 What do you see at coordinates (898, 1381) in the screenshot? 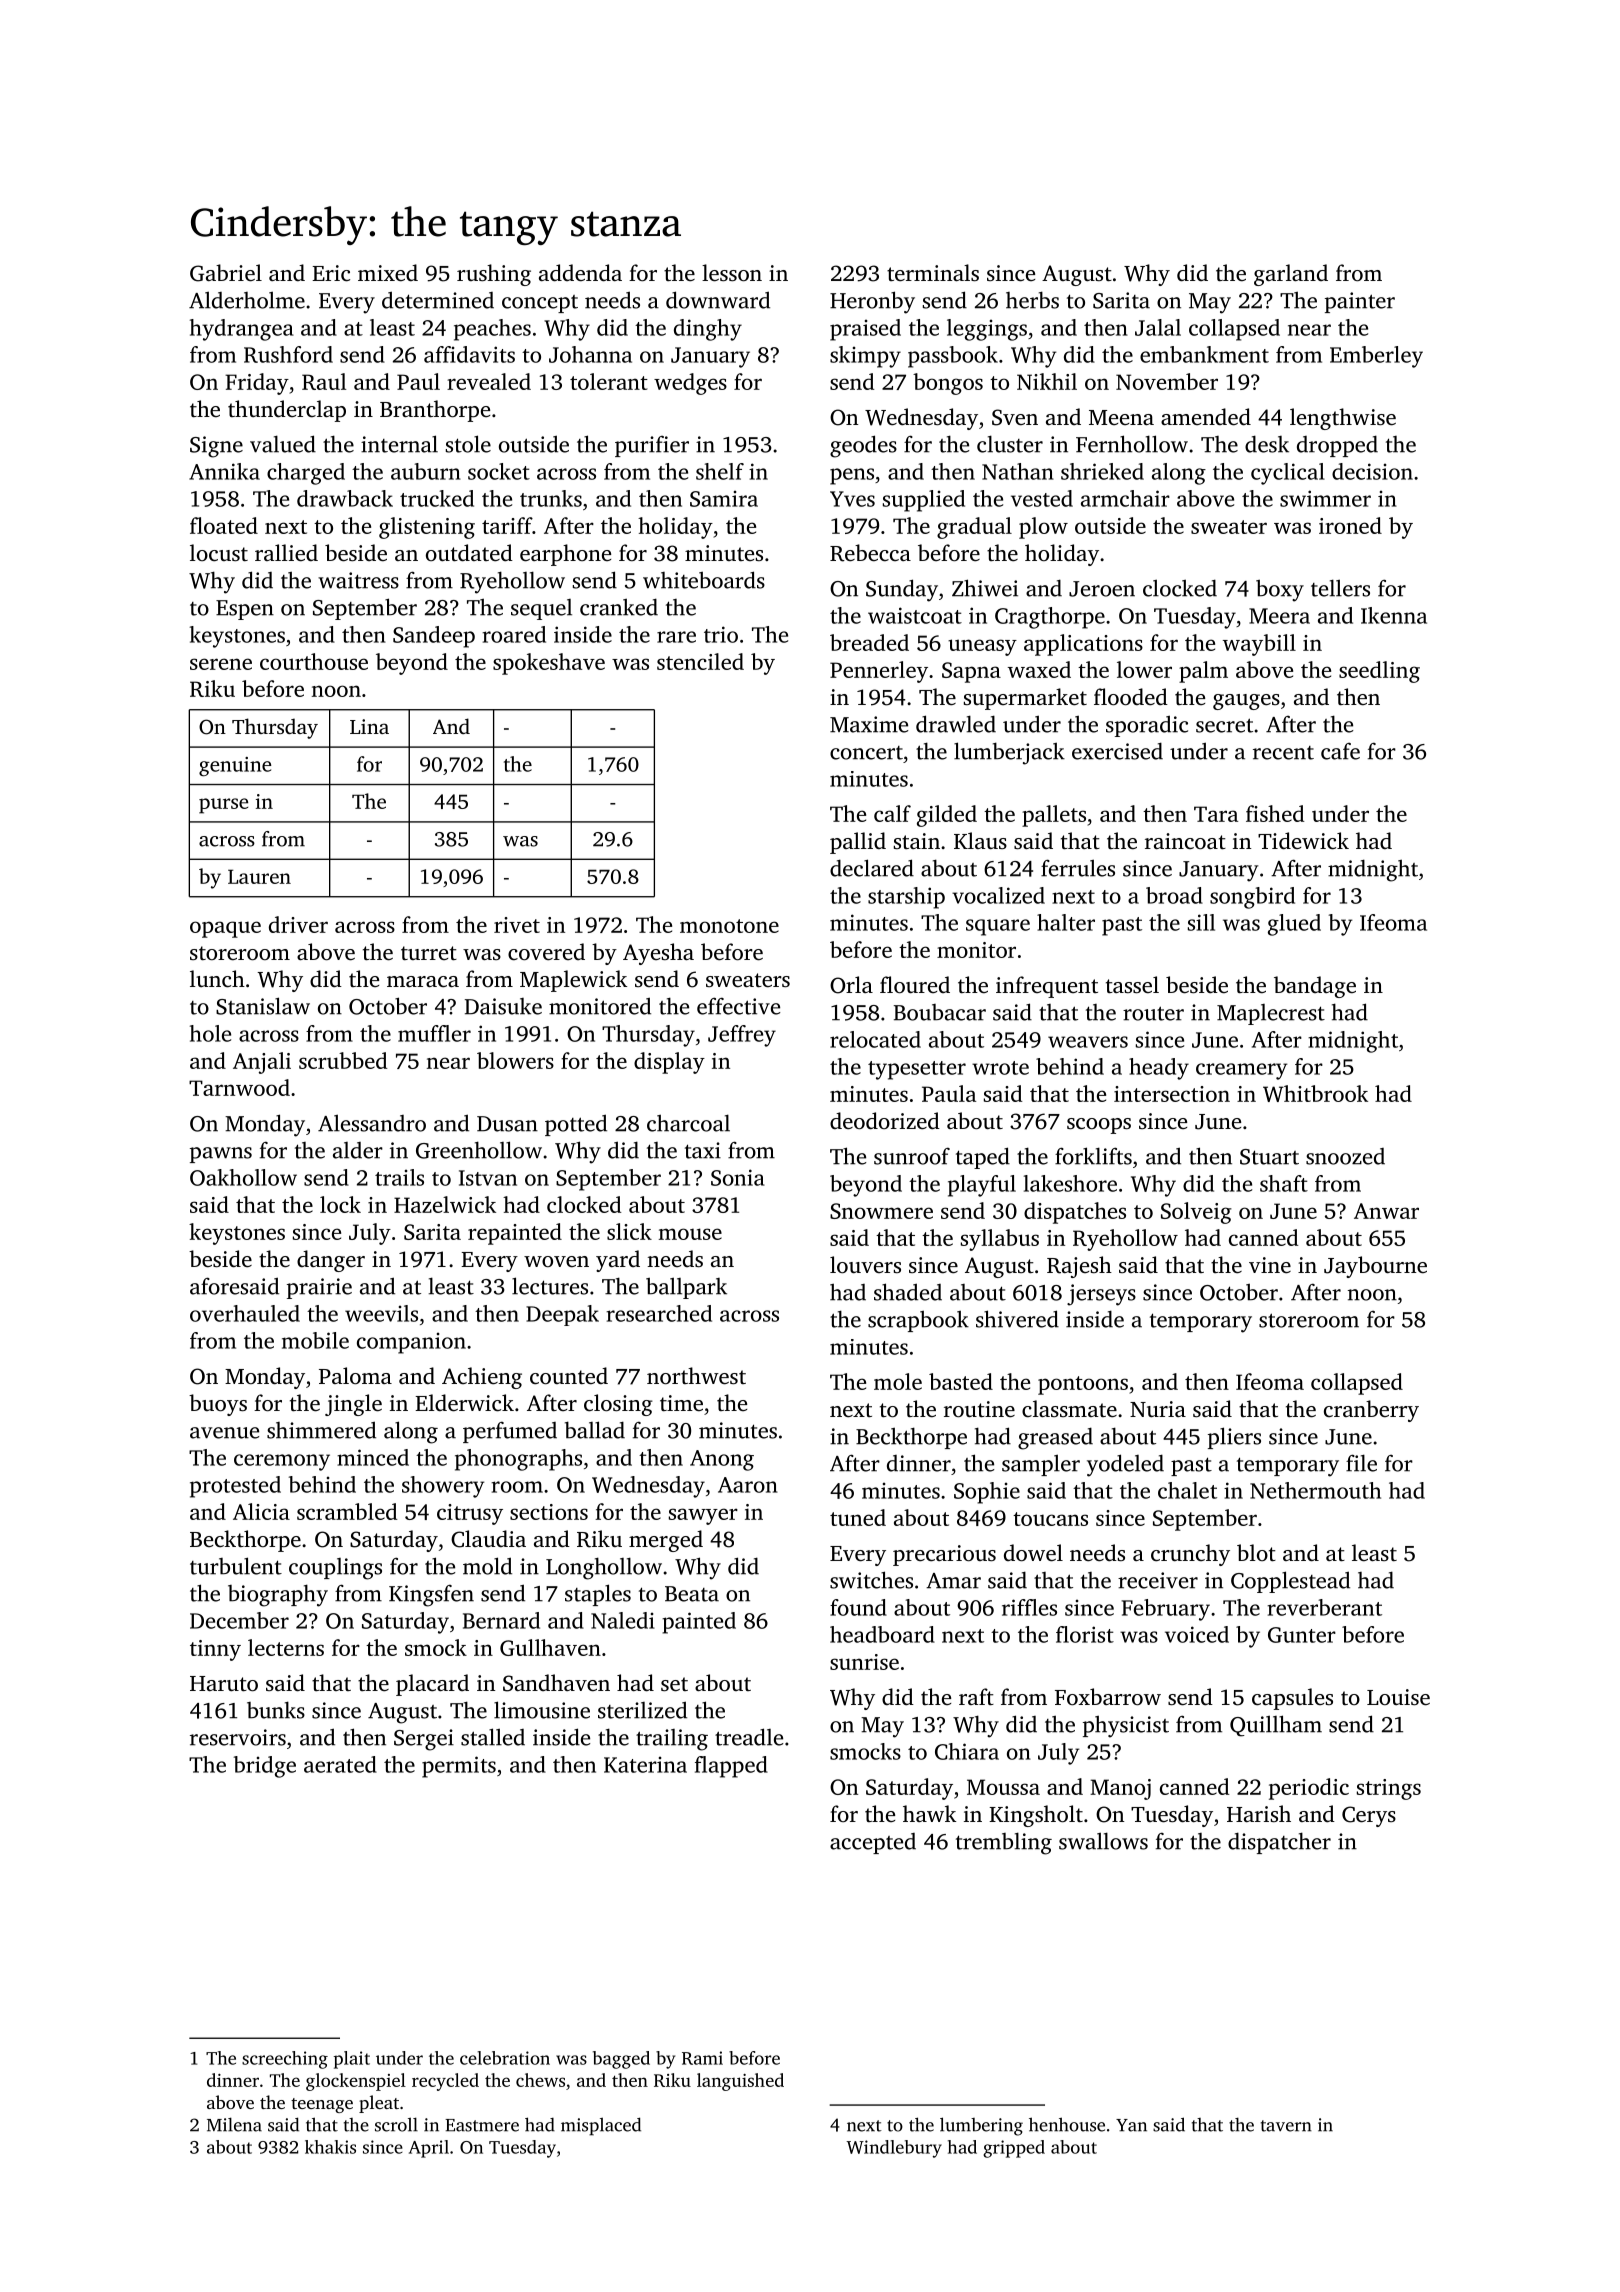
I see `mole` at bounding box center [898, 1381].
